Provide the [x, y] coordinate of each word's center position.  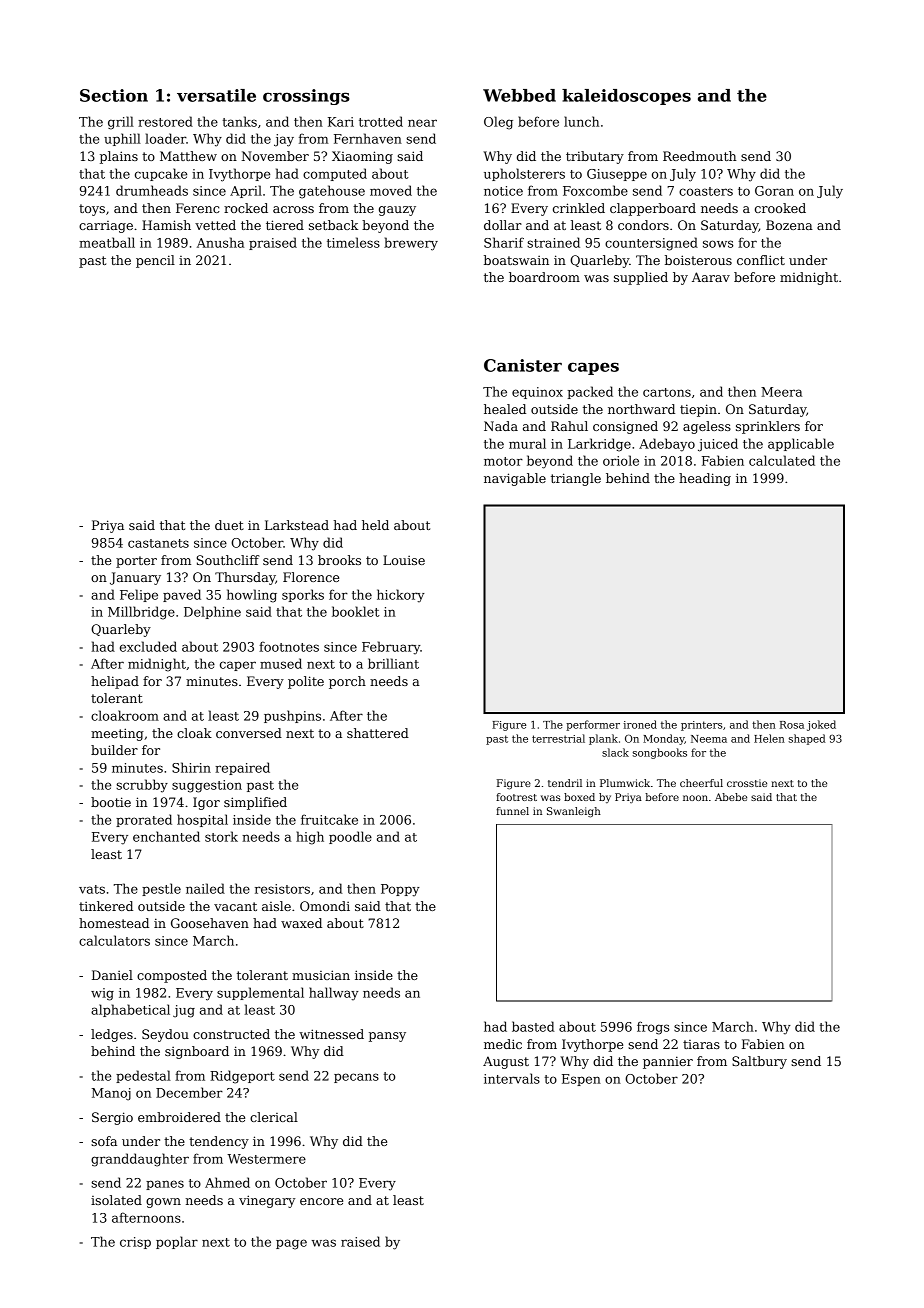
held [375, 525]
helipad [115, 682]
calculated [782, 460]
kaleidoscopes [626, 97]
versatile [216, 95]
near [422, 123]
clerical [274, 1117]
